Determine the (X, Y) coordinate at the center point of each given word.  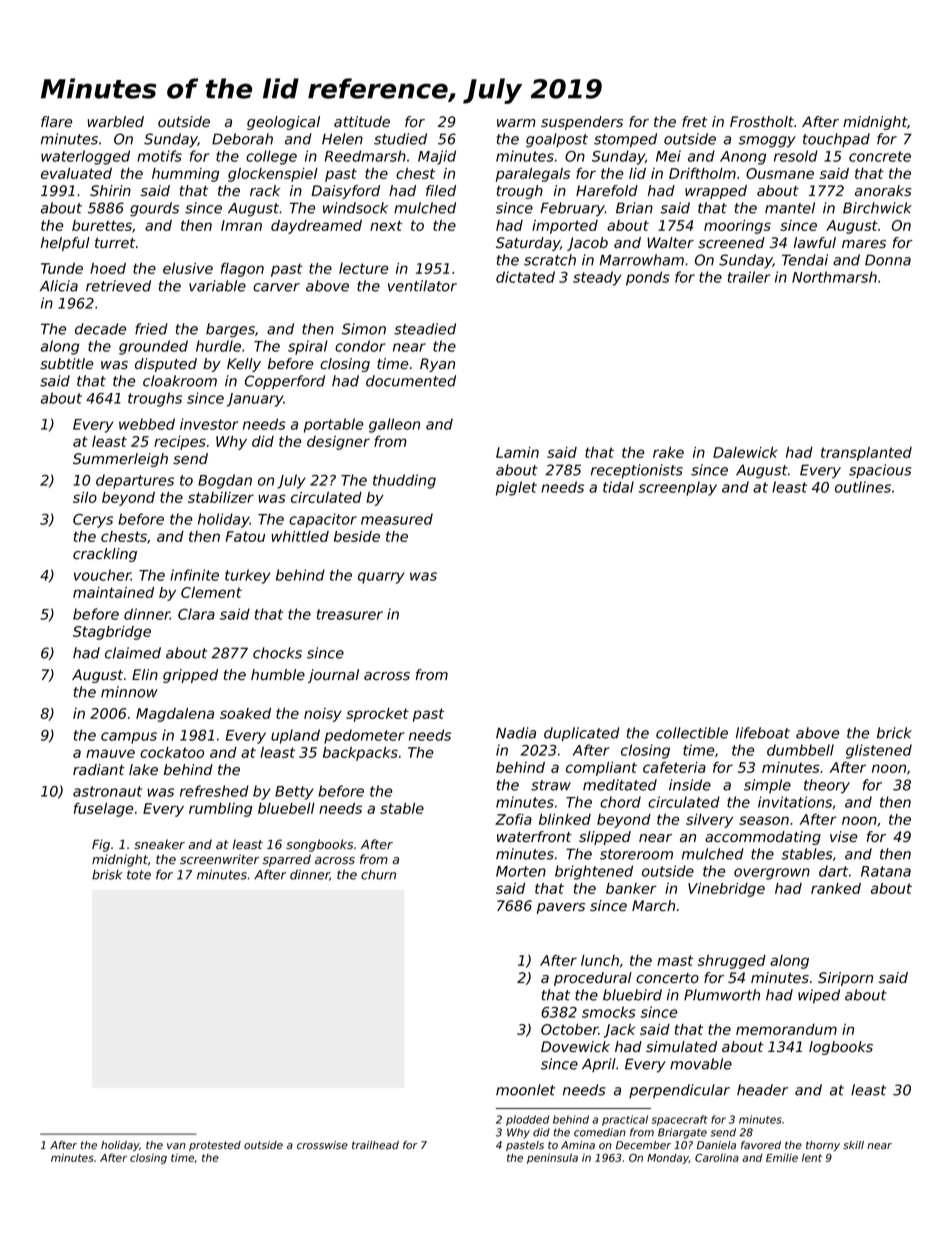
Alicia (59, 286)
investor (209, 424)
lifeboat (763, 733)
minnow (129, 692)
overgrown (772, 874)
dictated (525, 277)
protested (215, 1146)
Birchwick (877, 208)
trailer (749, 277)
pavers (561, 908)
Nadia (516, 733)
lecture (363, 268)
